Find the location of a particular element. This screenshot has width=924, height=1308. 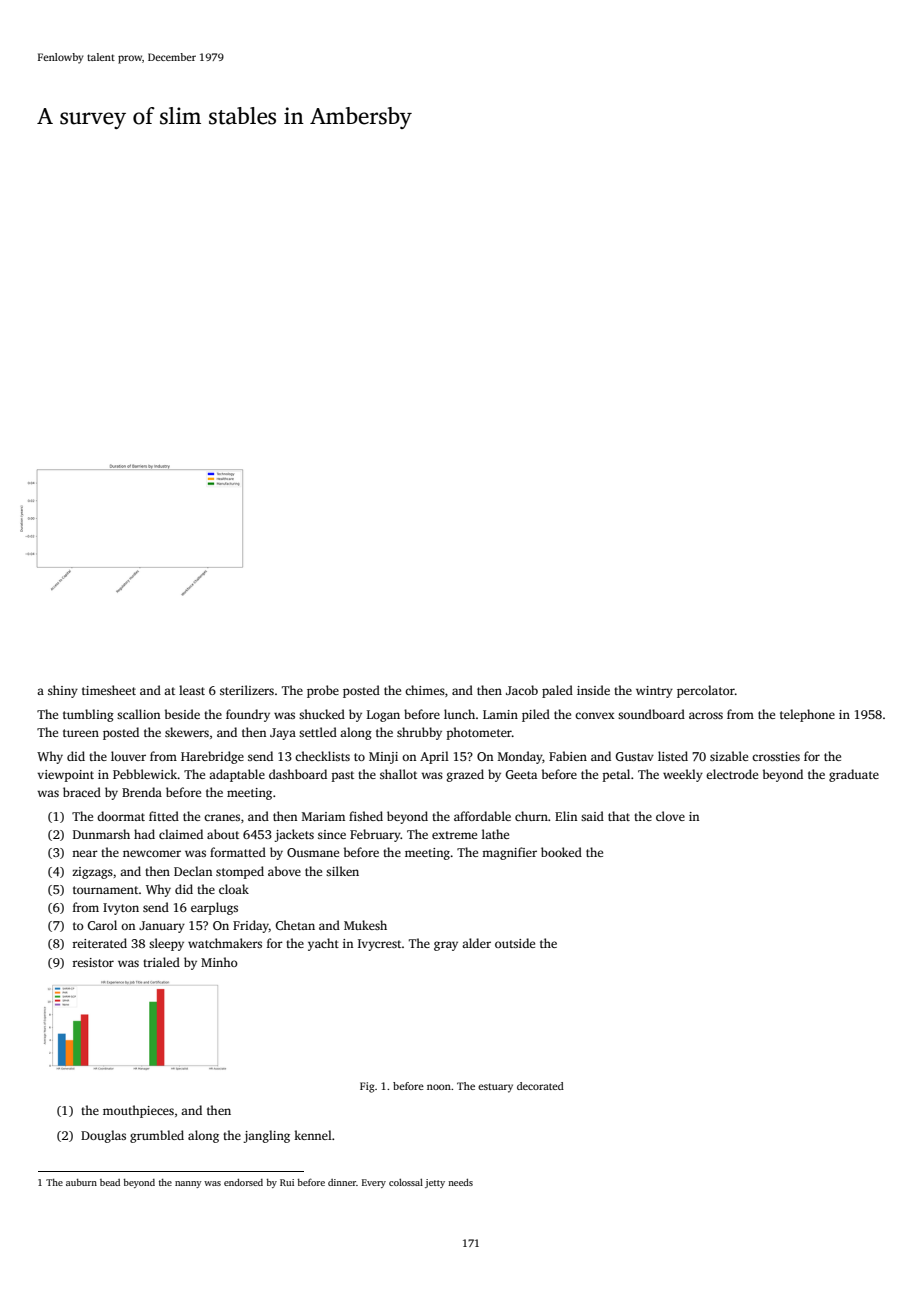

trialed is located at coordinates (161, 962).
